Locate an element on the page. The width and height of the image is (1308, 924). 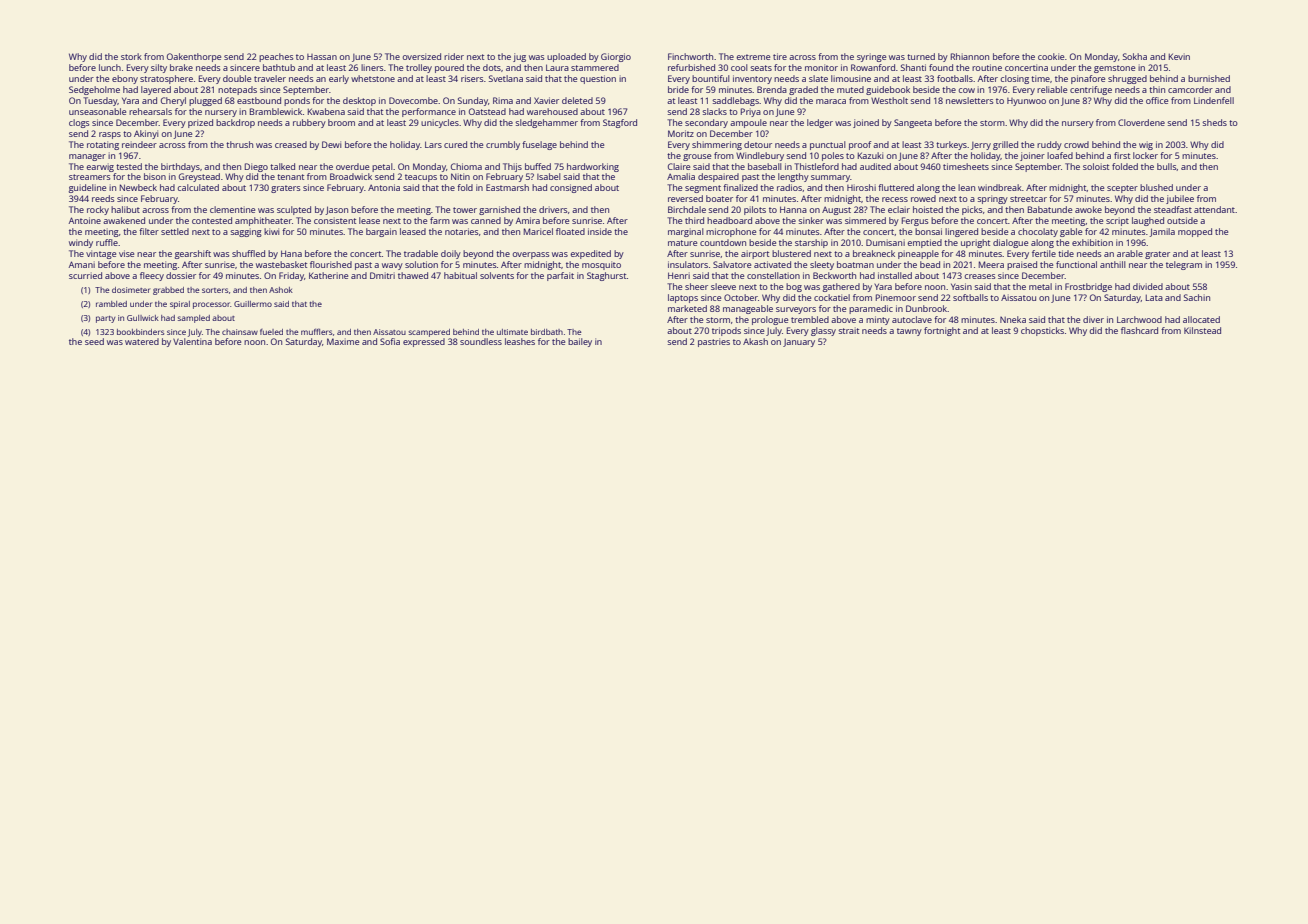
question is located at coordinates (598, 79).
